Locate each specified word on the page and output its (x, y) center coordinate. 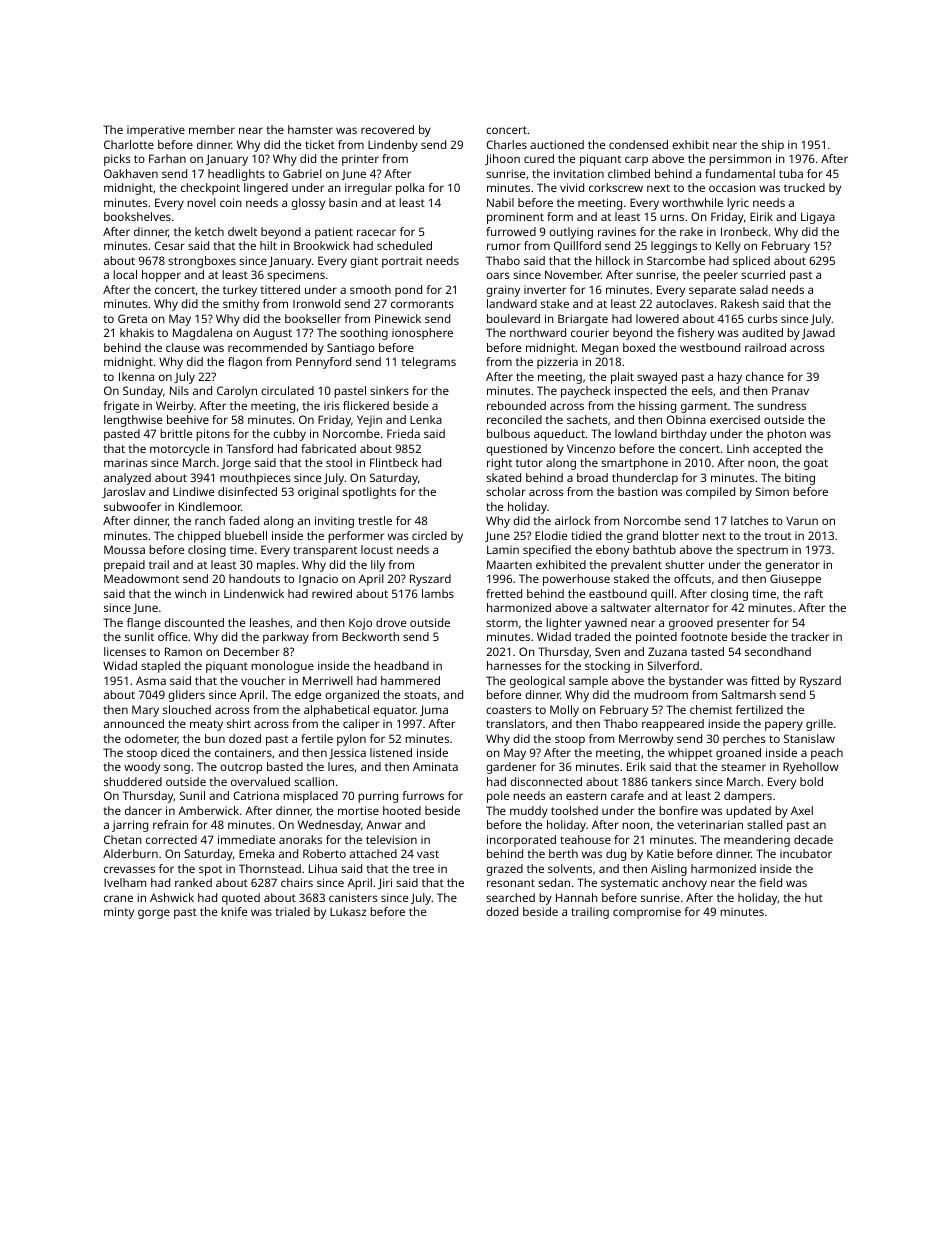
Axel (802, 810)
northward (538, 332)
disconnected (546, 781)
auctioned (557, 144)
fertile (317, 738)
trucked (804, 187)
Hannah (577, 897)
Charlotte (129, 144)
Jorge (236, 464)
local (125, 274)
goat (816, 464)
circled (429, 535)
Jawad (818, 333)
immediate (246, 839)
